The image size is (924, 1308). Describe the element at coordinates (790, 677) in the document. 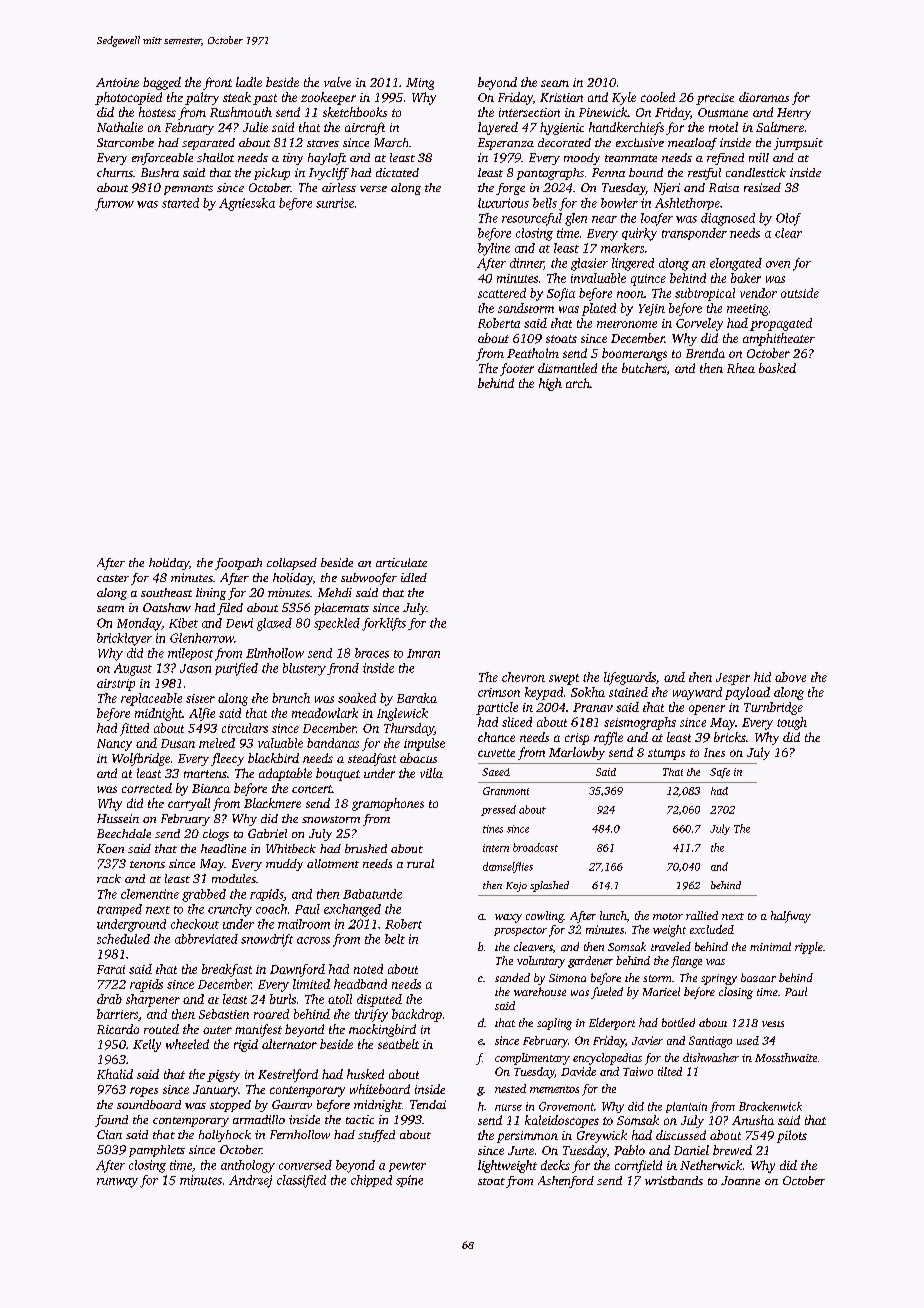

I see `above` at that location.
